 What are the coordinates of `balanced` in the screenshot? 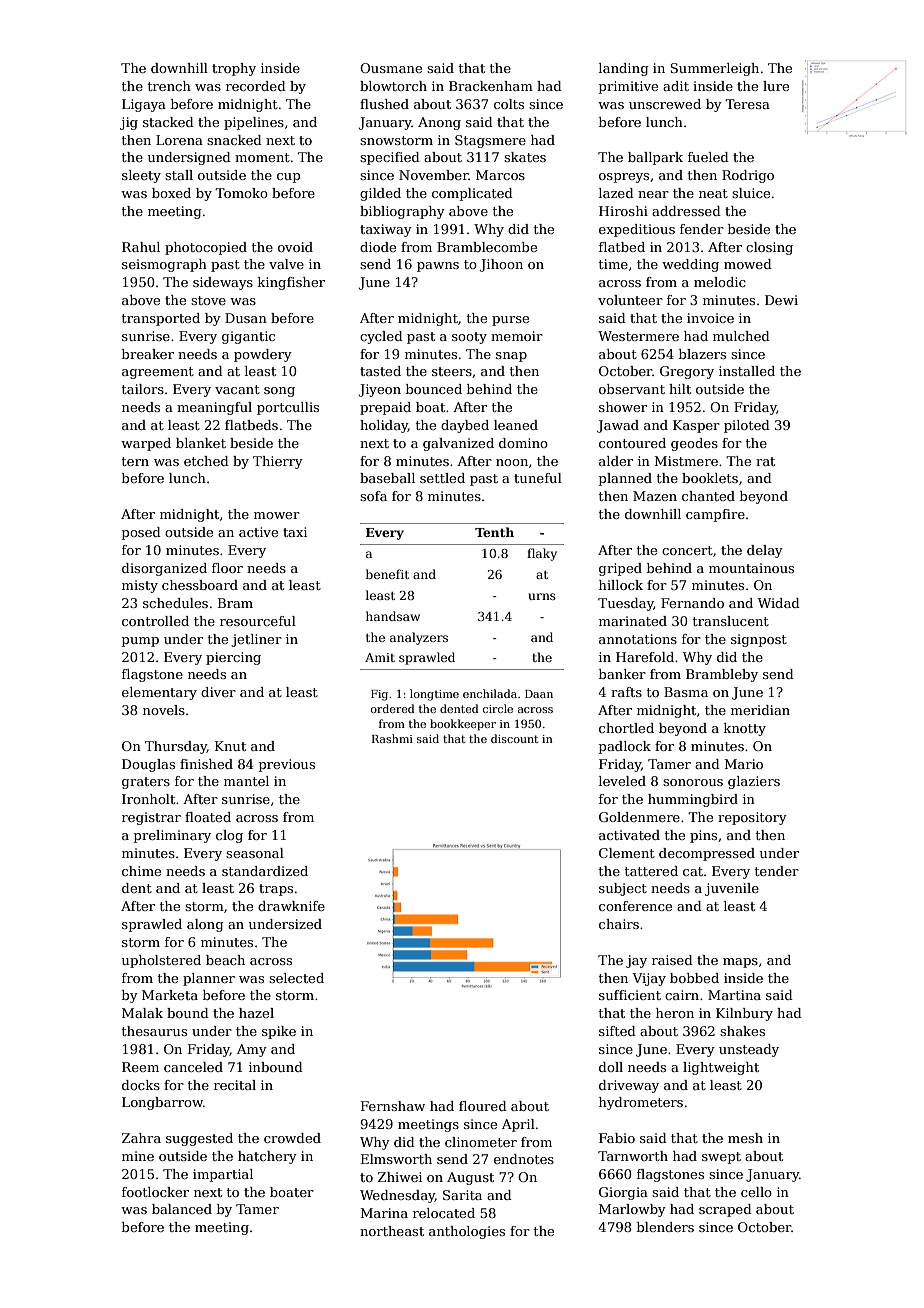 It's located at (182, 1209).
